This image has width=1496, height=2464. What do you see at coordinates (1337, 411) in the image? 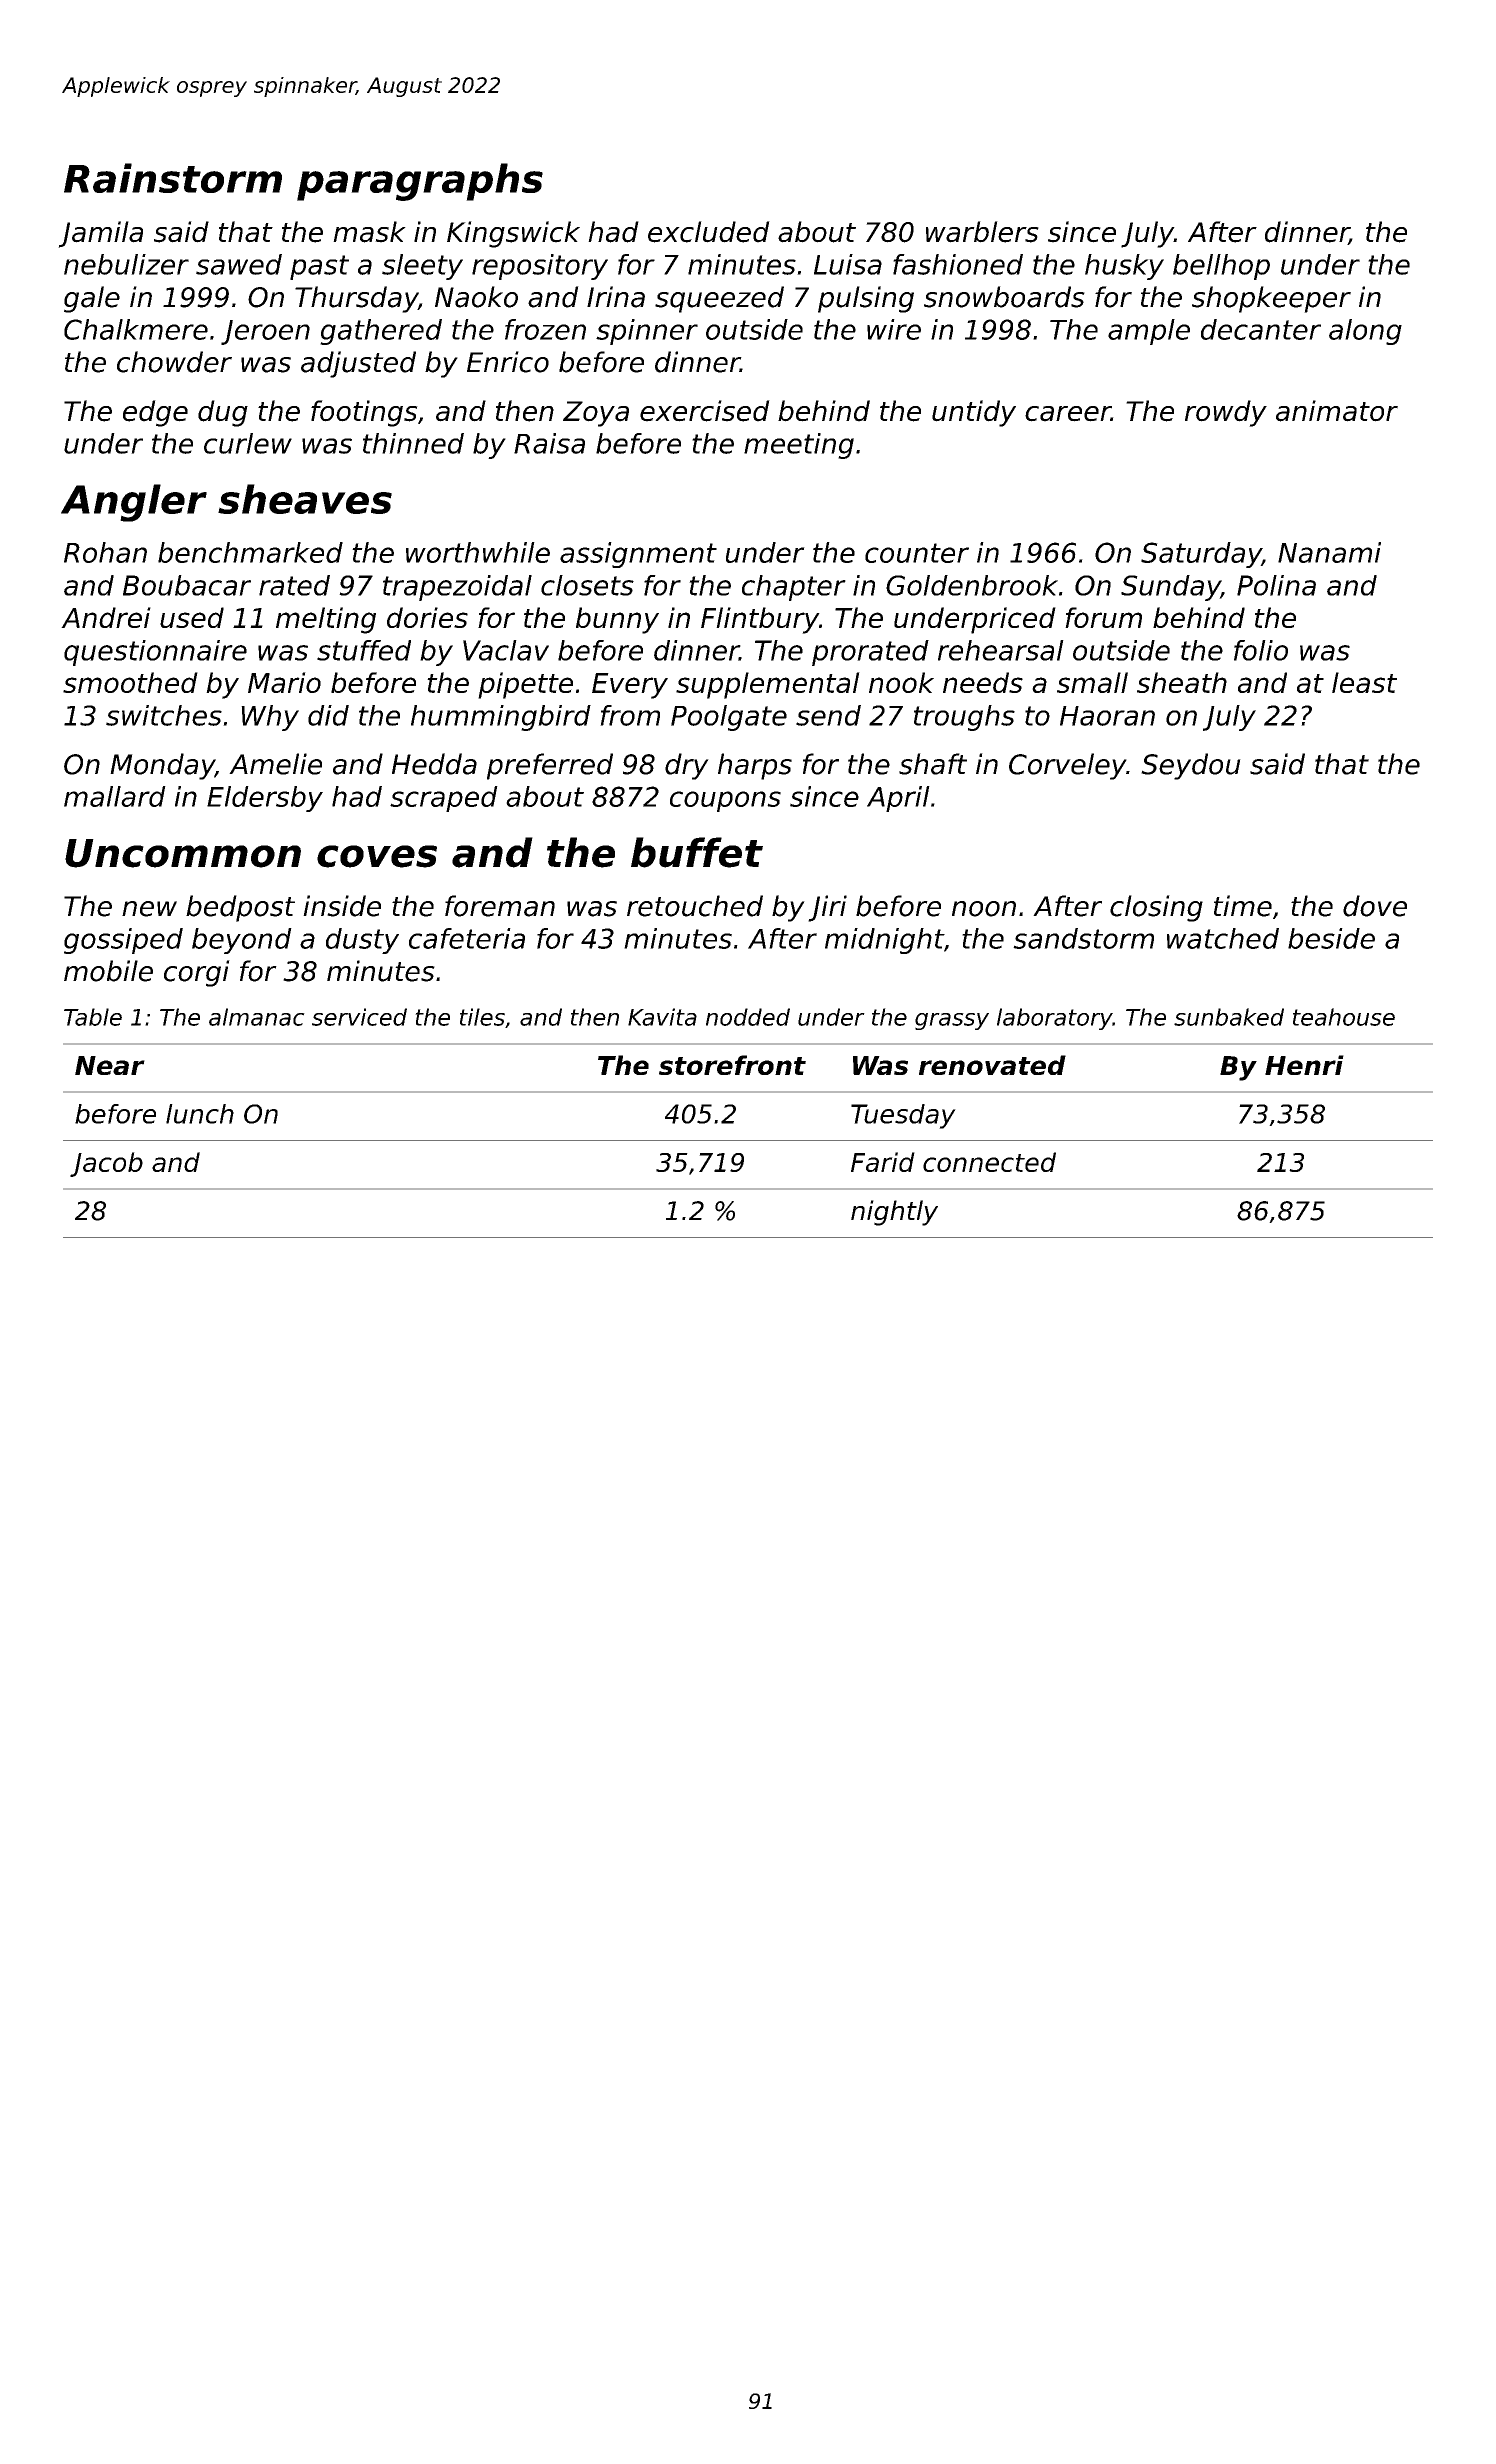
I see `animator` at bounding box center [1337, 411].
